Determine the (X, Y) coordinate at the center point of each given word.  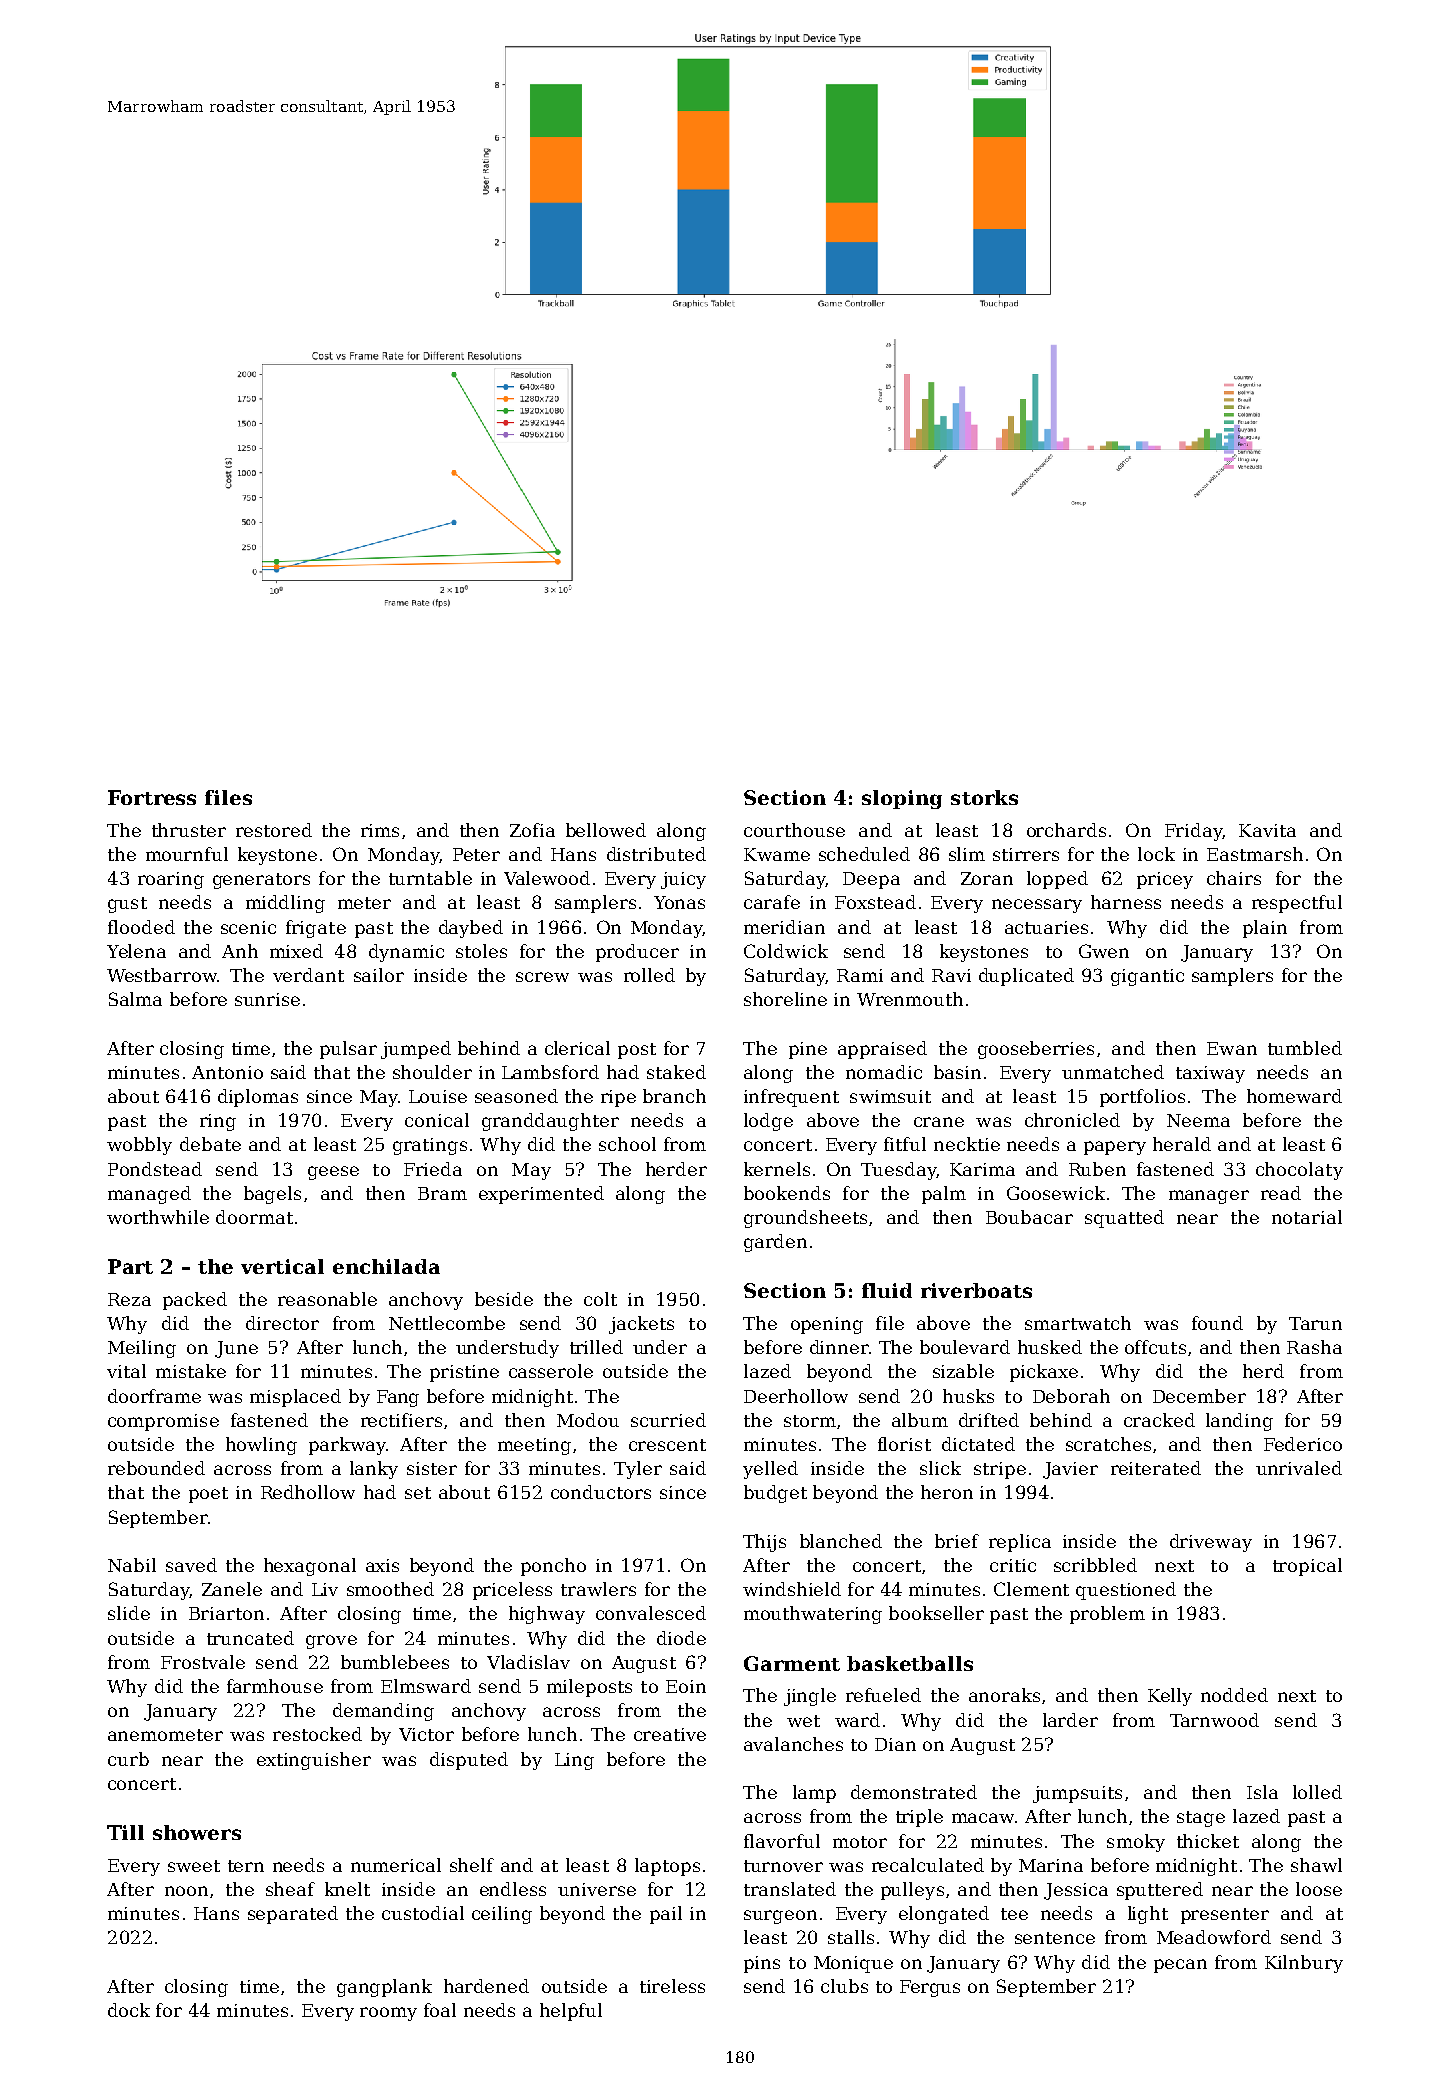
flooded (141, 927)
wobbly (139, 1146)
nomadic (884, 1072)
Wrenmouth (910, 999)
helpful (571, 2012)
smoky (1136, 1843)
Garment (792, 1663)
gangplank (384, 1988)
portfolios (1142, 1098)
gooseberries (1036, 1050)
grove (331, 1642)
